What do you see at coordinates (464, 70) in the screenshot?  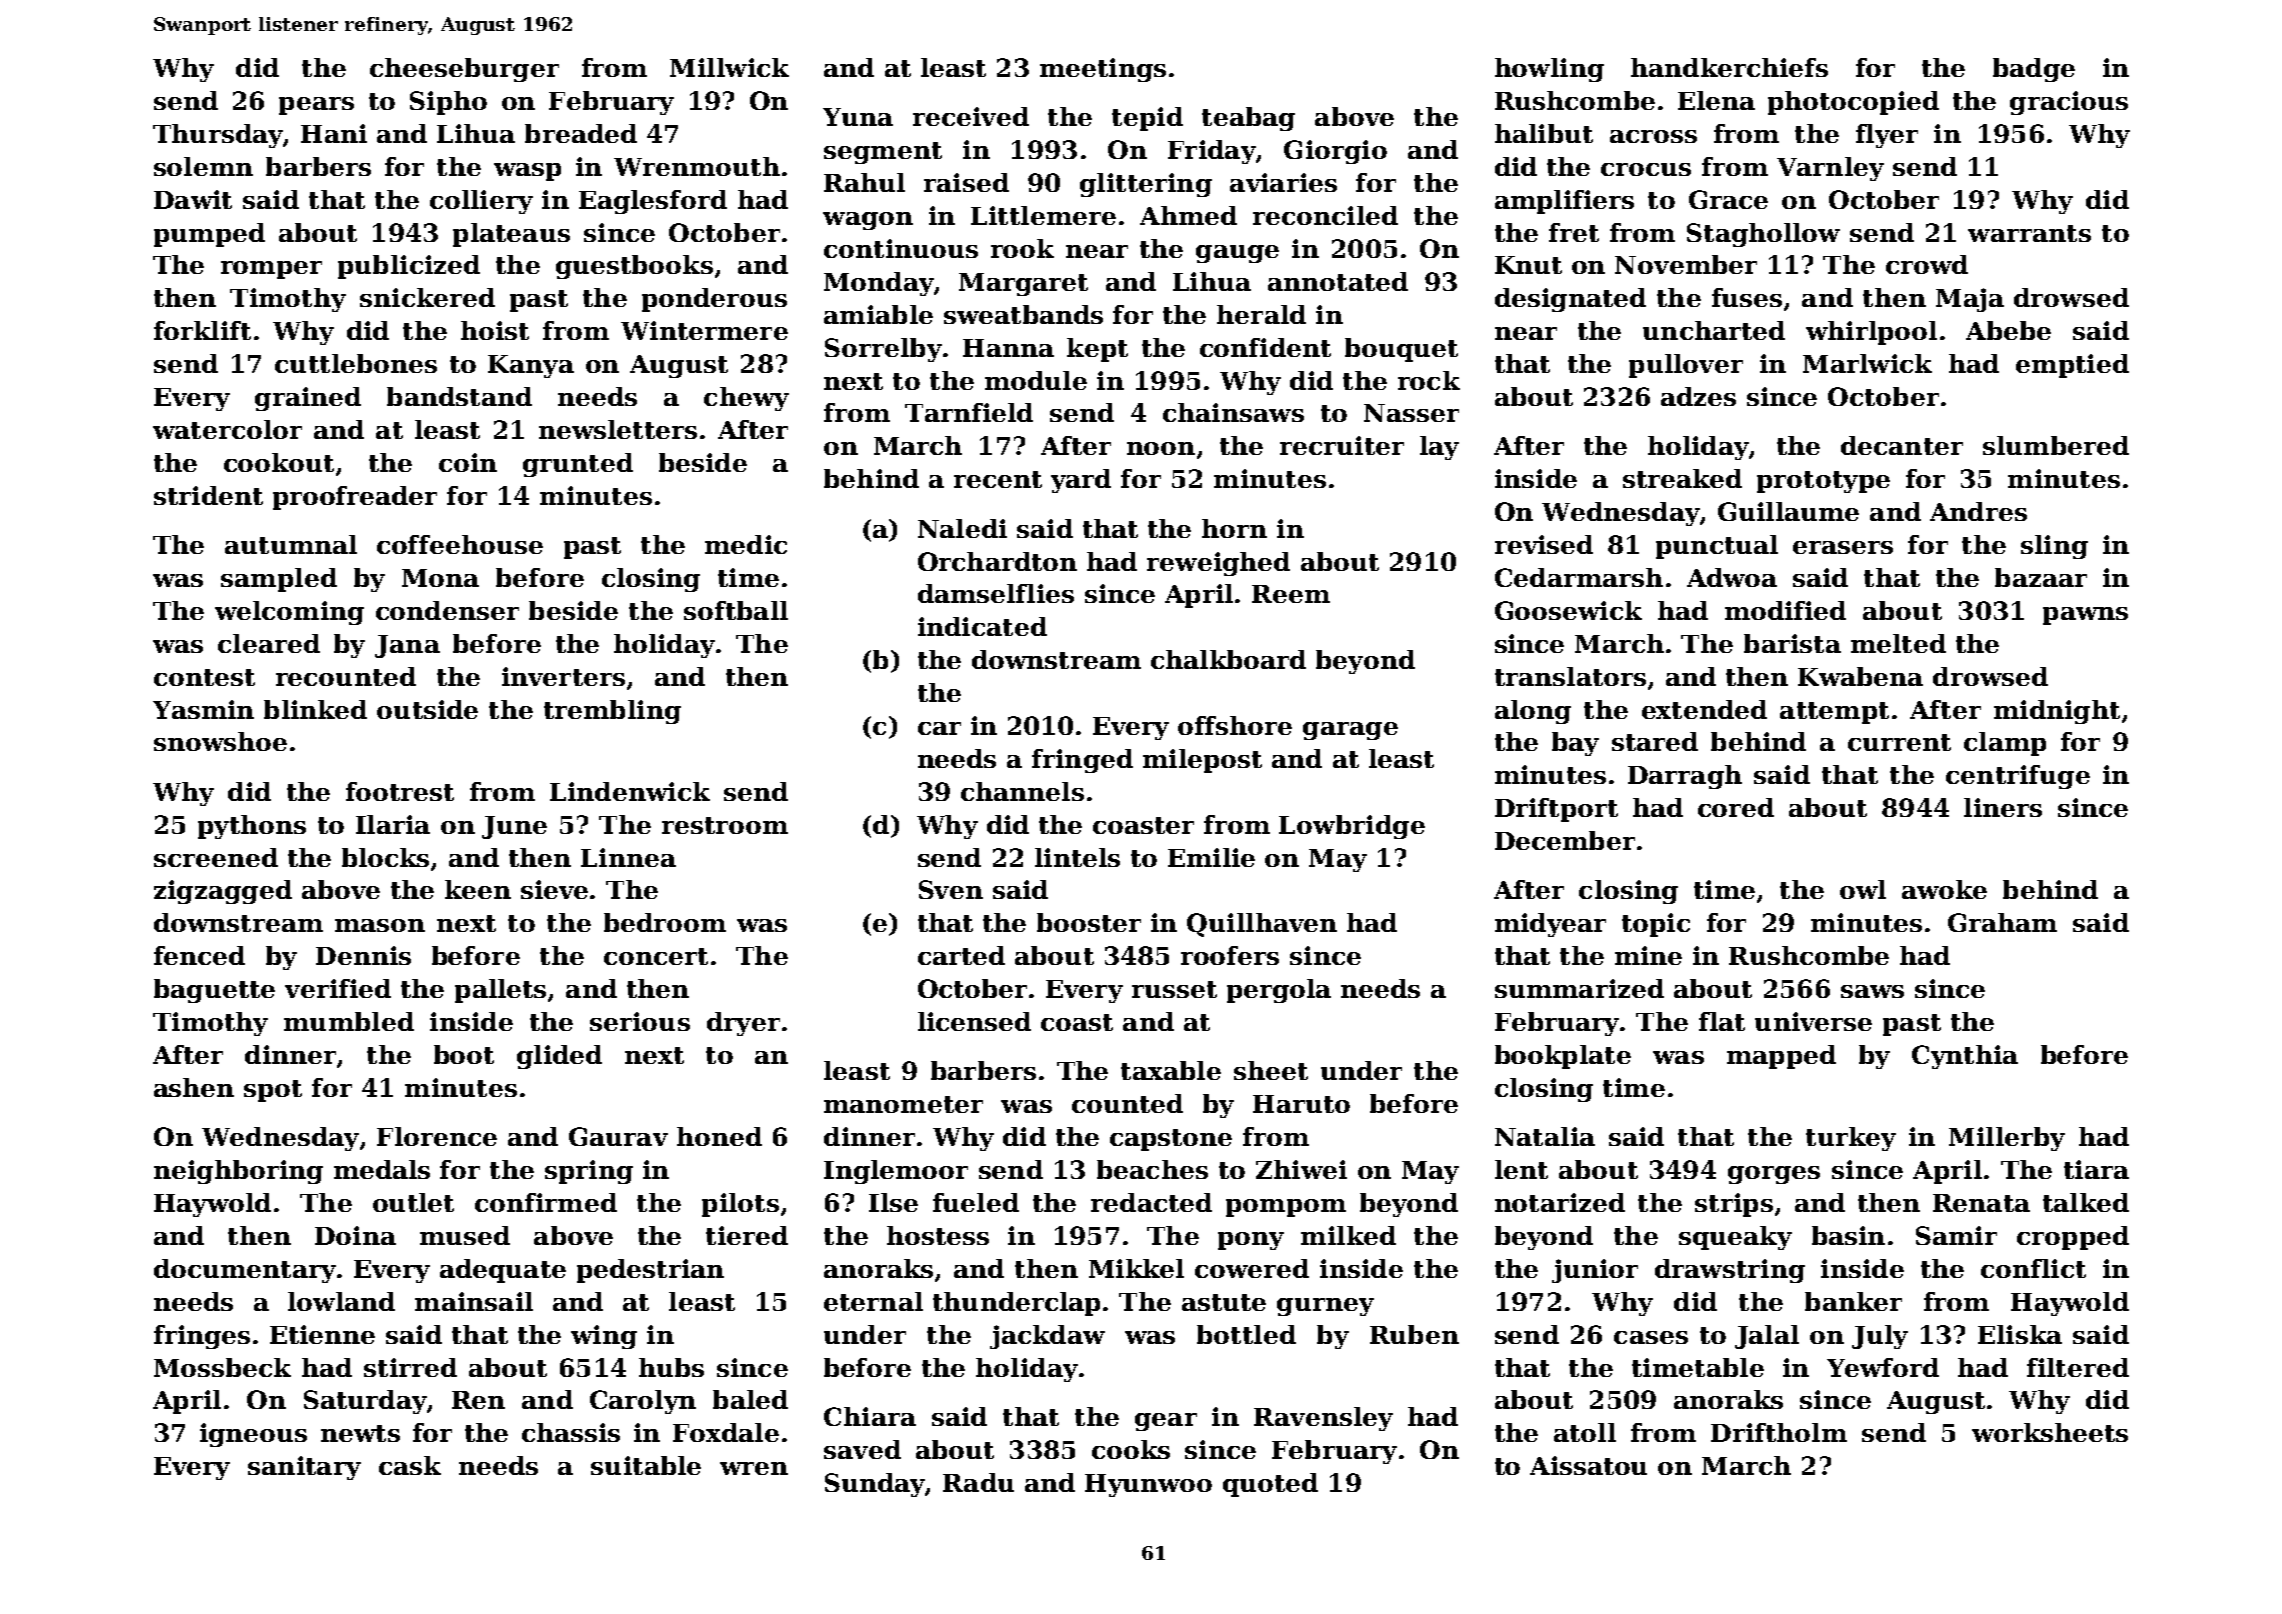 I see `cheeseburger` at bounding box center [464, 70].
